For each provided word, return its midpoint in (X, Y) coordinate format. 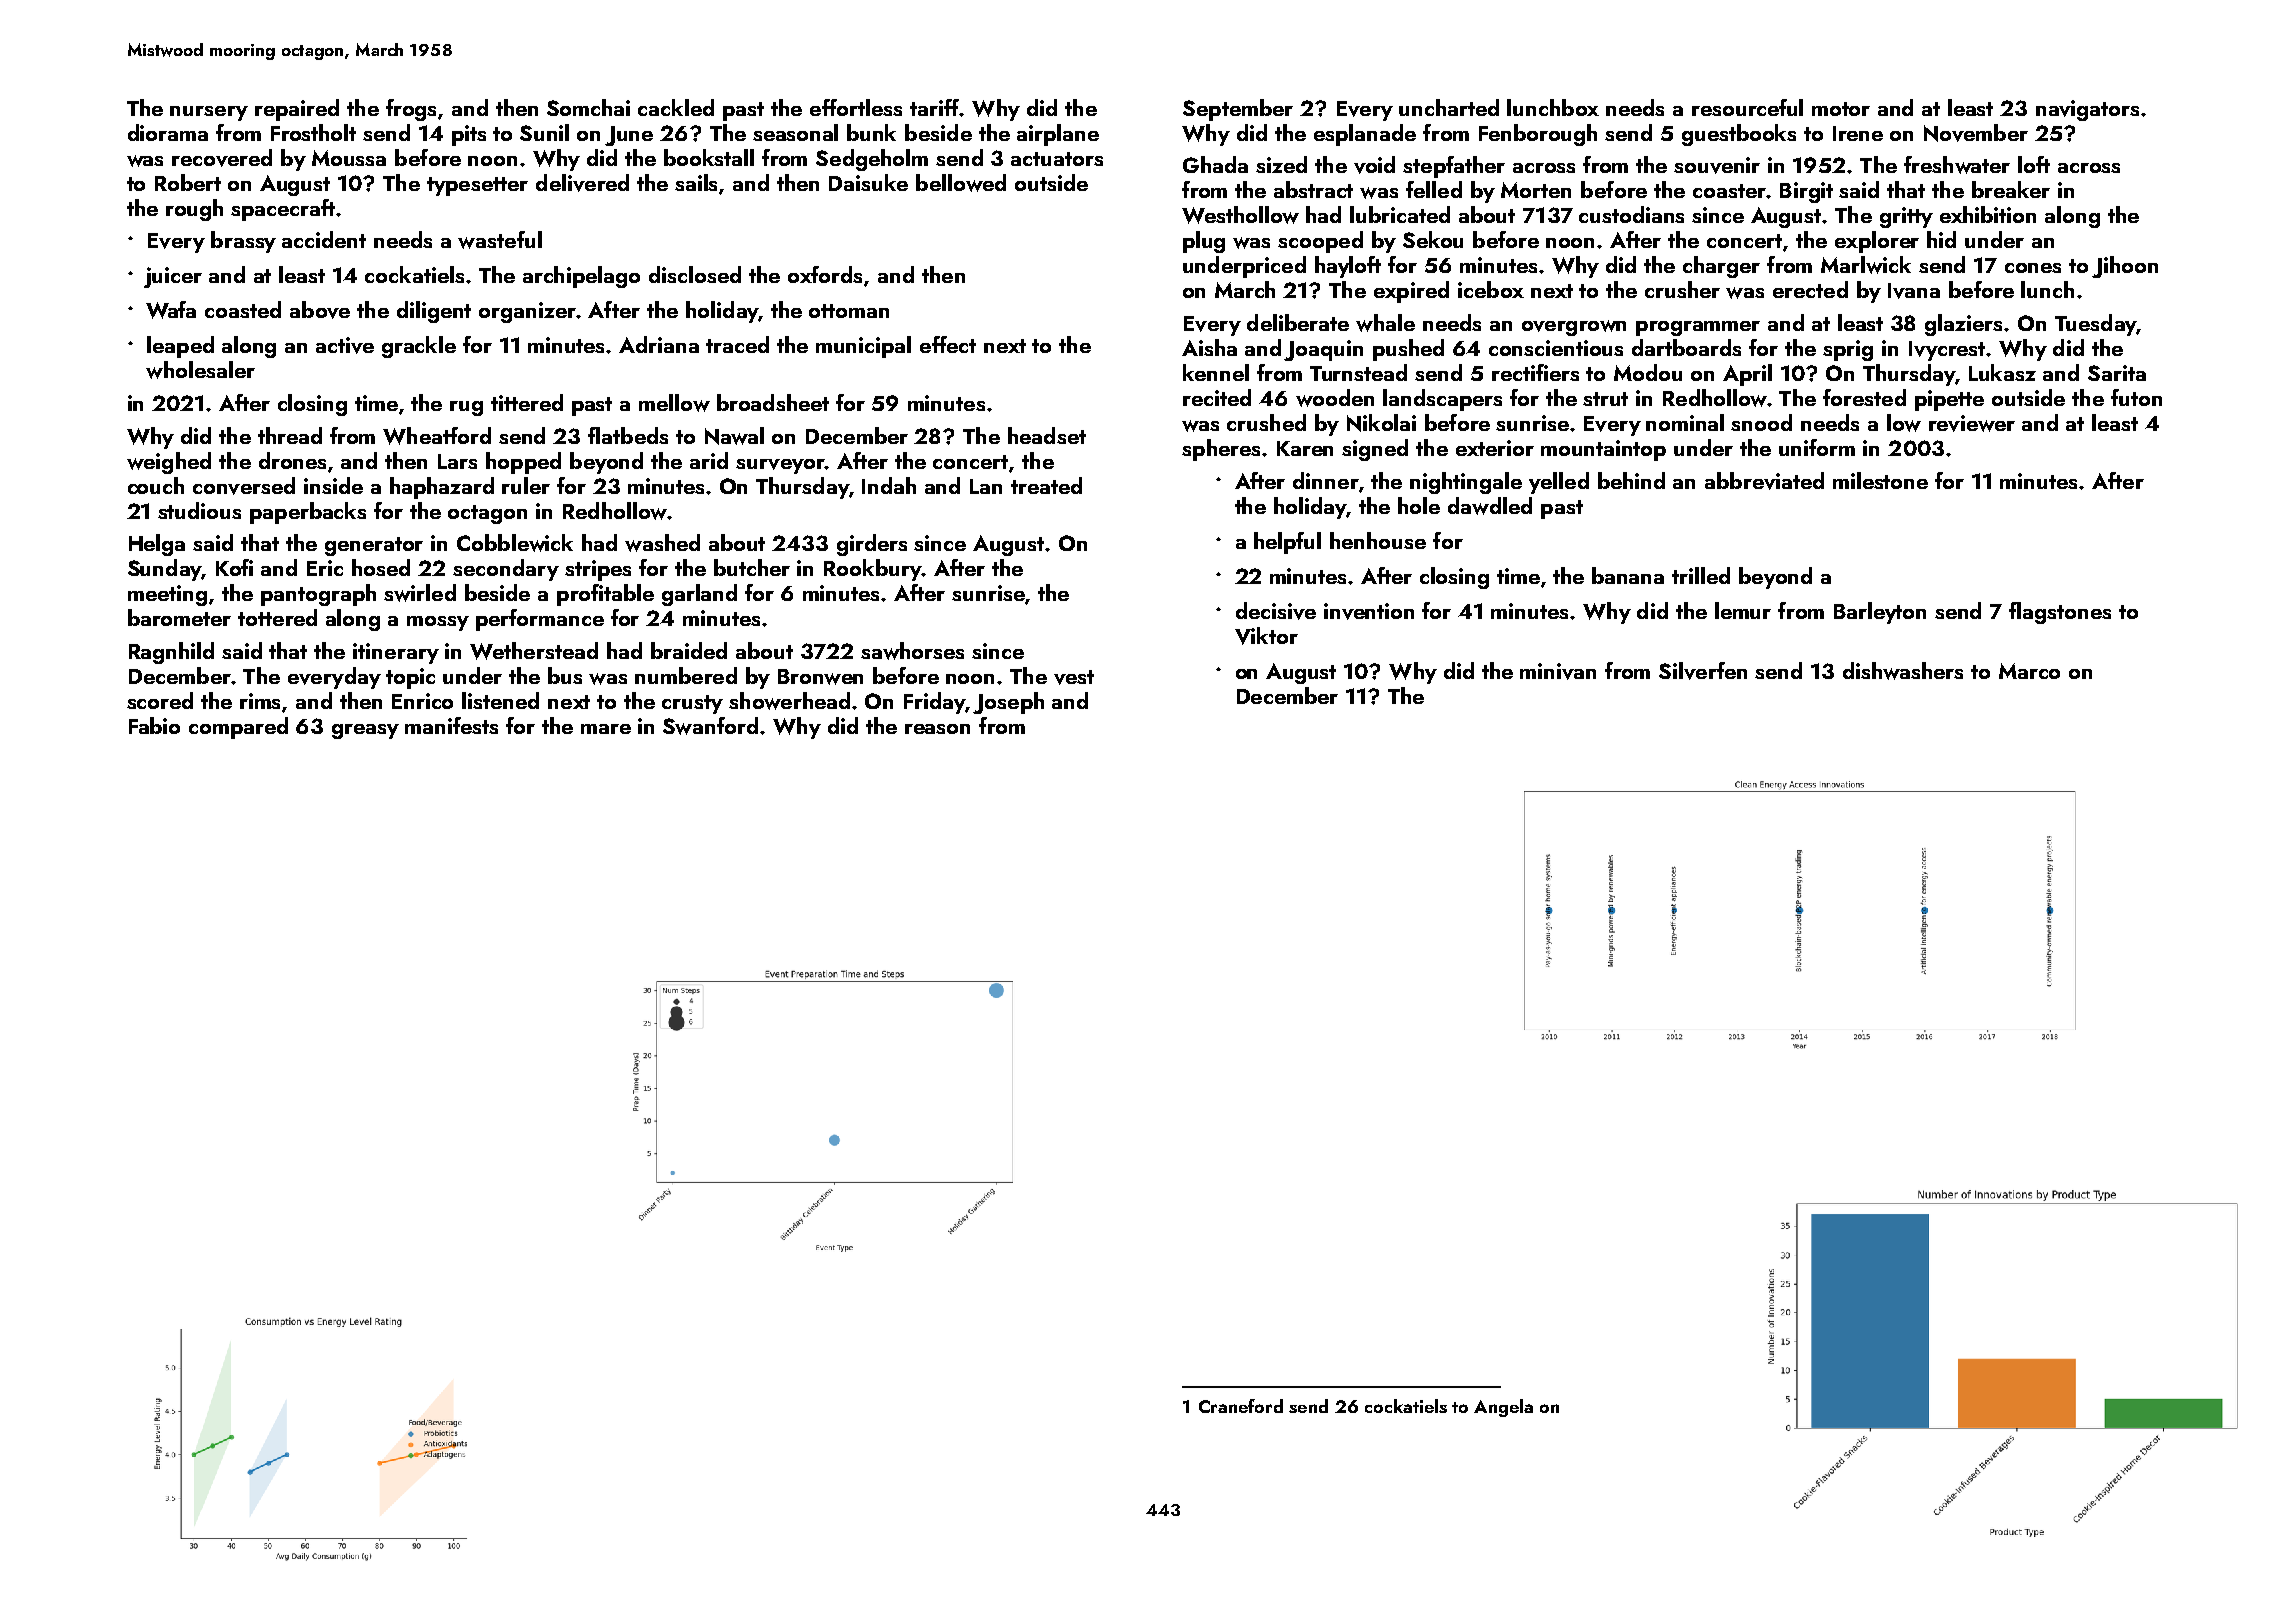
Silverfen (1703, 671)
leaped (180, 347)
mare (606, 729)
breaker (2011, 189)
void (1374, 165)
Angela (1503, 1408)
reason (937, 729)
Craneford (1241, 1406)
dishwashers (1903, 671)
